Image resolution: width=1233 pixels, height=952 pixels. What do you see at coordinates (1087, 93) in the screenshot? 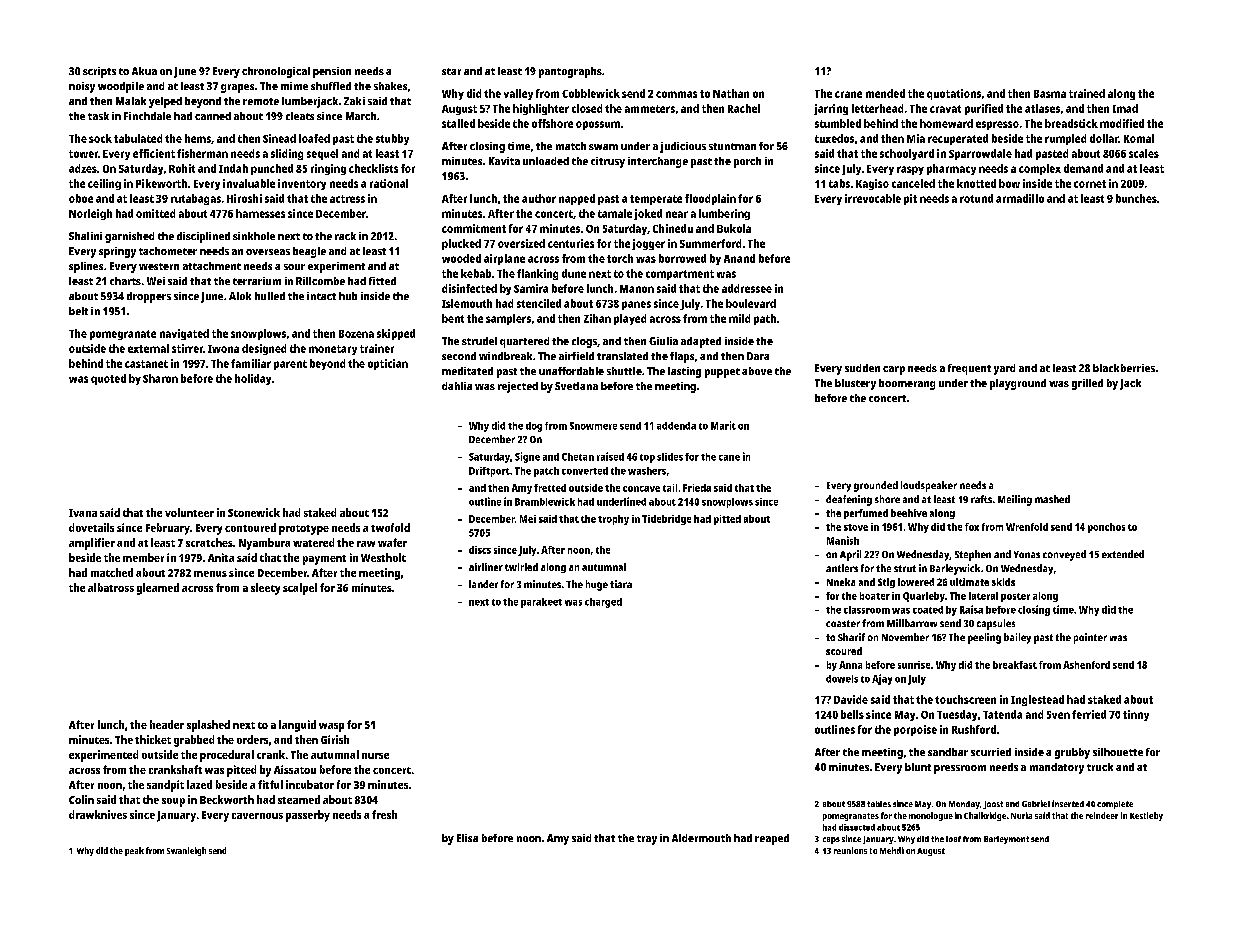
I see `trained` at bounding box center [1087, 93].
